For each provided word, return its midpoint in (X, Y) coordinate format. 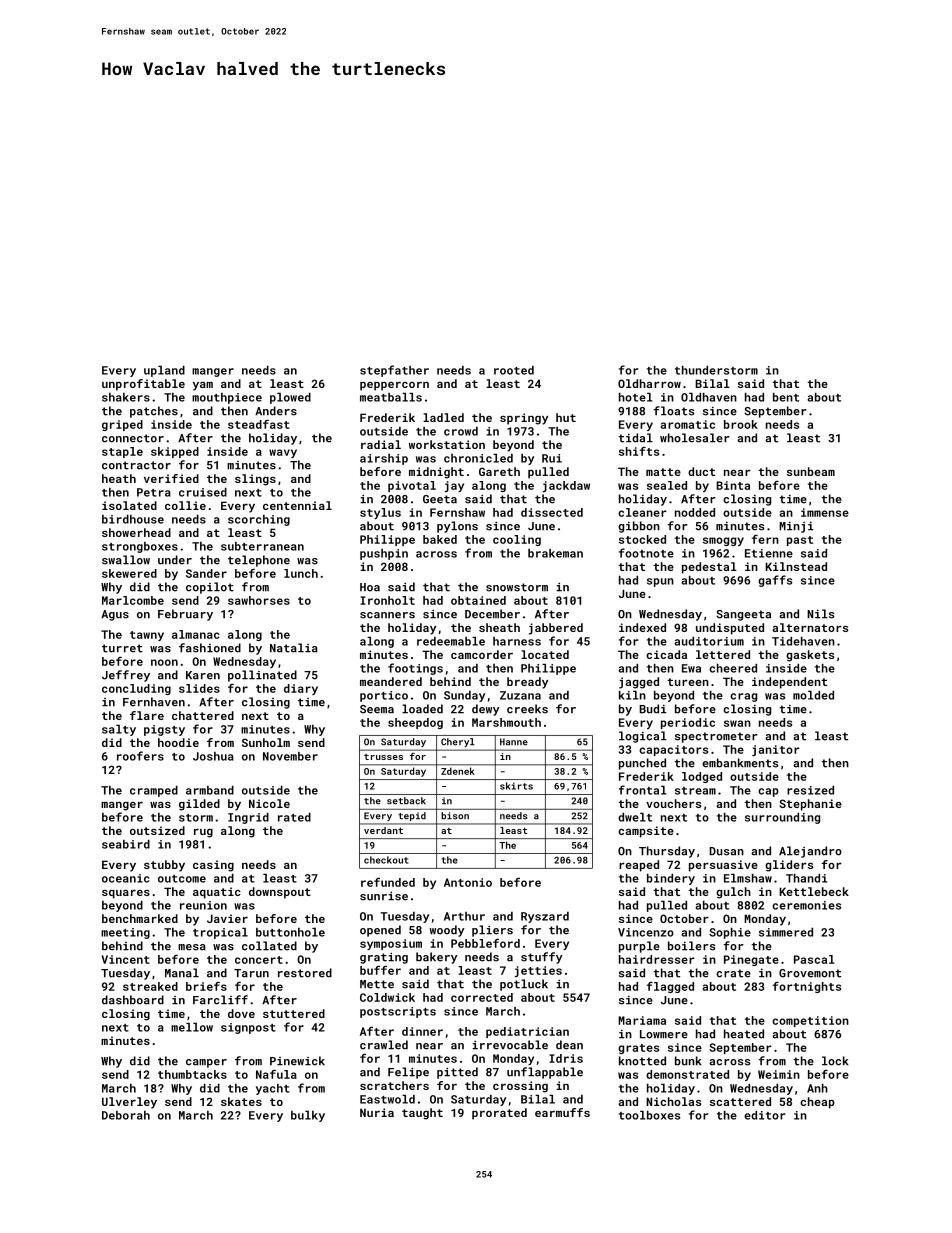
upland (164, 371)
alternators (810, 627)
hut (566, 417)
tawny (147, 636)
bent (786, 397)
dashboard (133, 1000)
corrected (482, 997)
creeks (527, 709)
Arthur (464, 916)
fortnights (807, 987)
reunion (203, 905)
